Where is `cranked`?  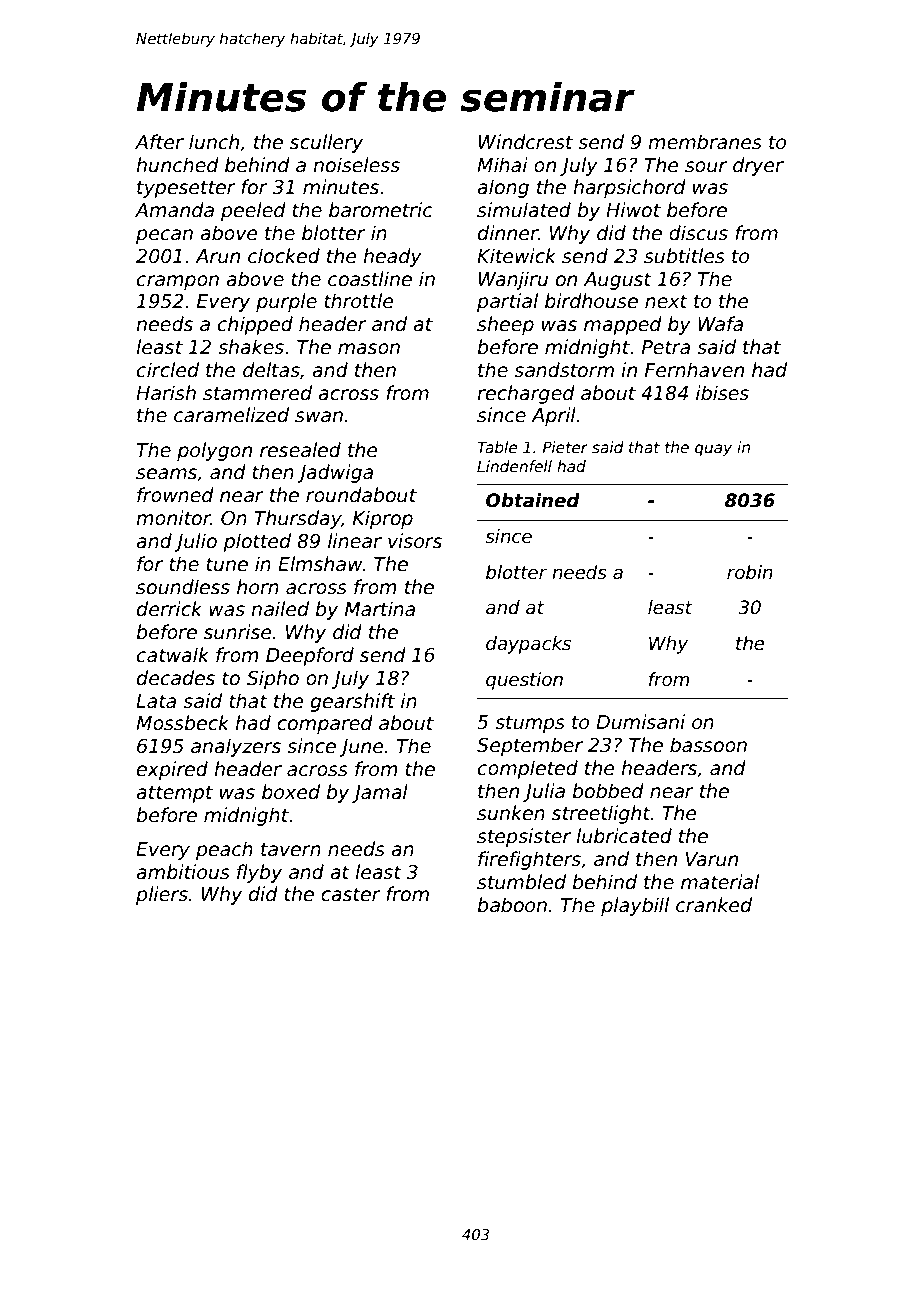 cranked is located at coordinates (714, 905).
